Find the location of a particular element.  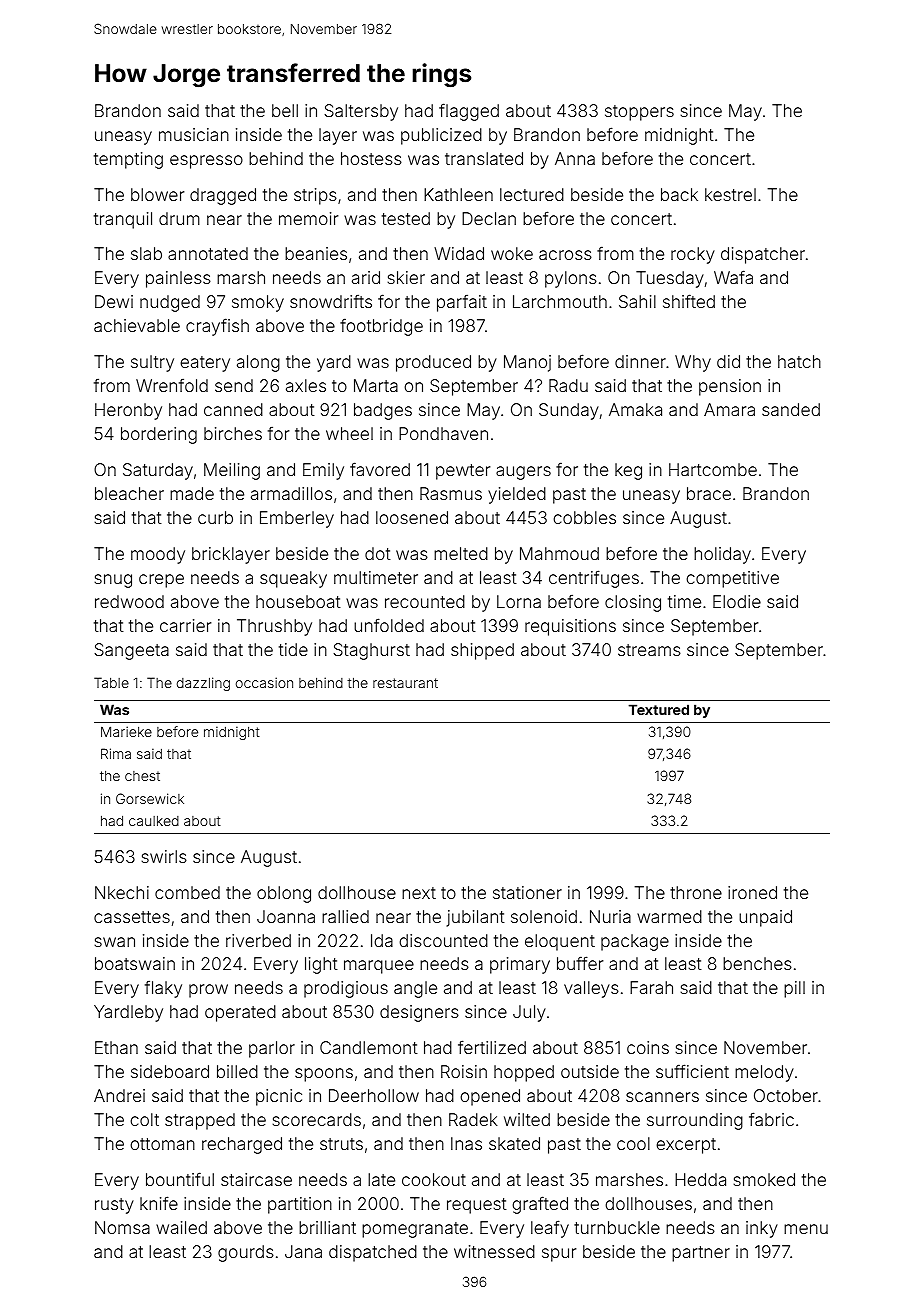

carrier is located at coordinates (185, 625).
